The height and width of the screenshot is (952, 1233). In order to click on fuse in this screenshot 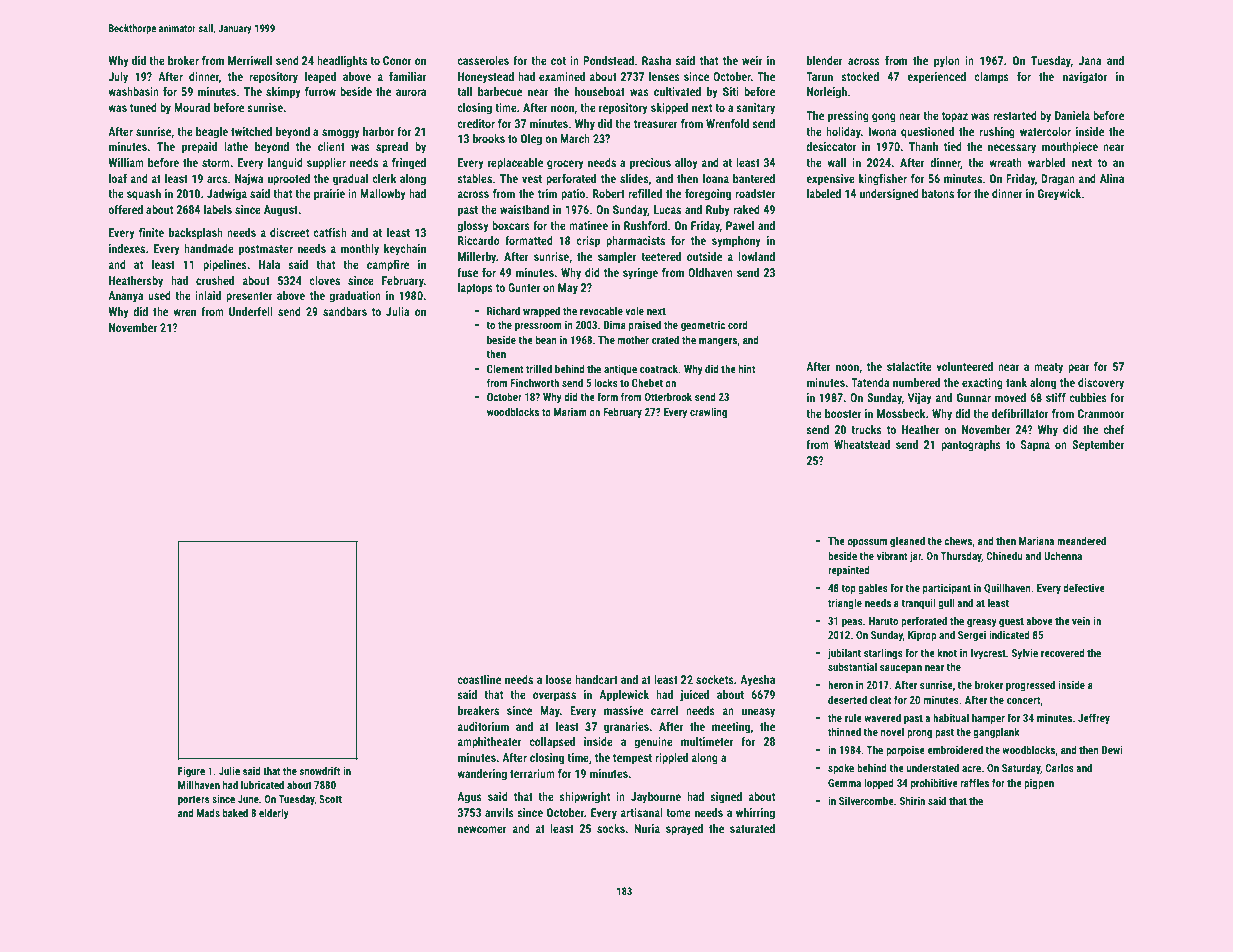, I will do `click(467, 272)`.
